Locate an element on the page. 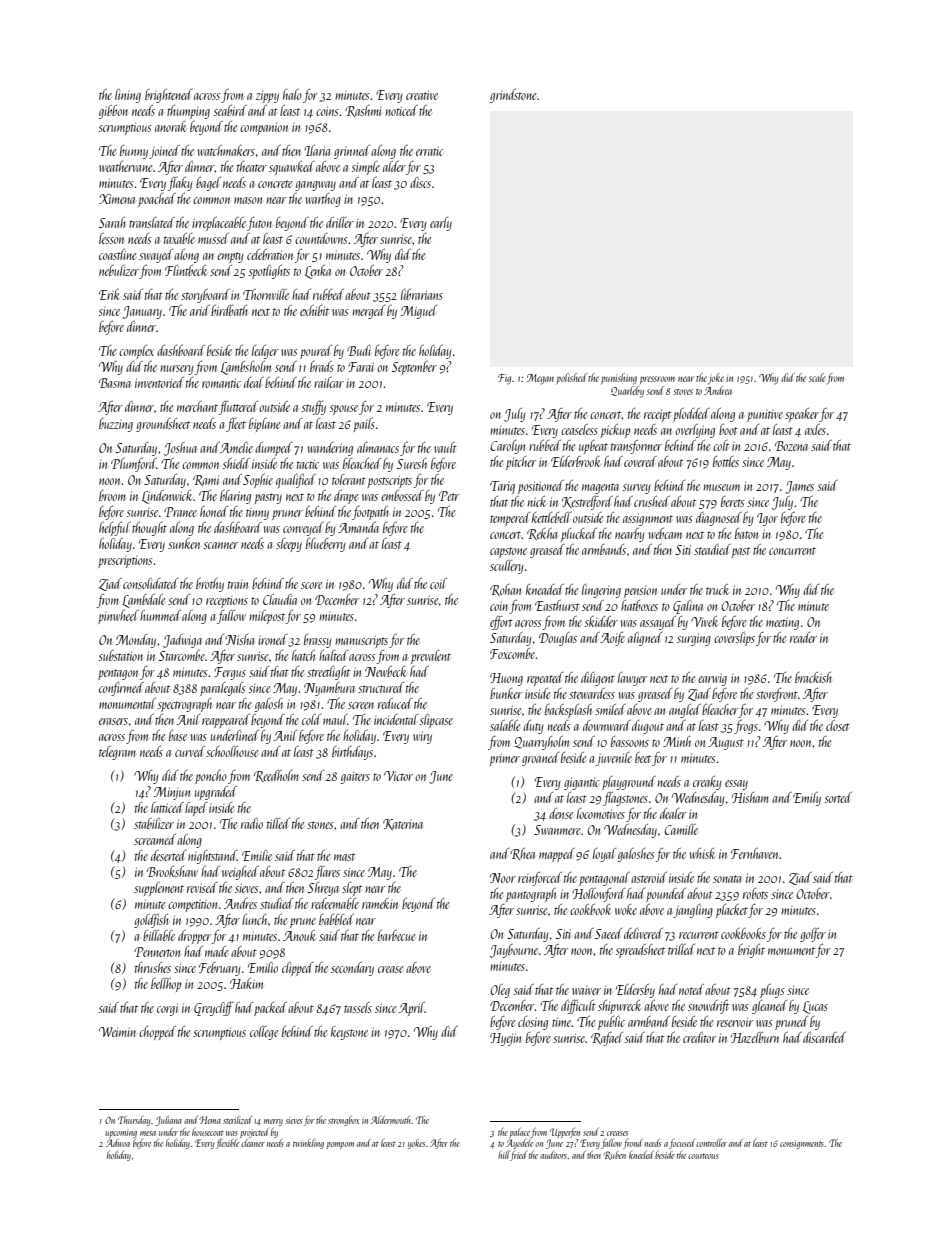  nursery is located at coordinates (177, 370).
